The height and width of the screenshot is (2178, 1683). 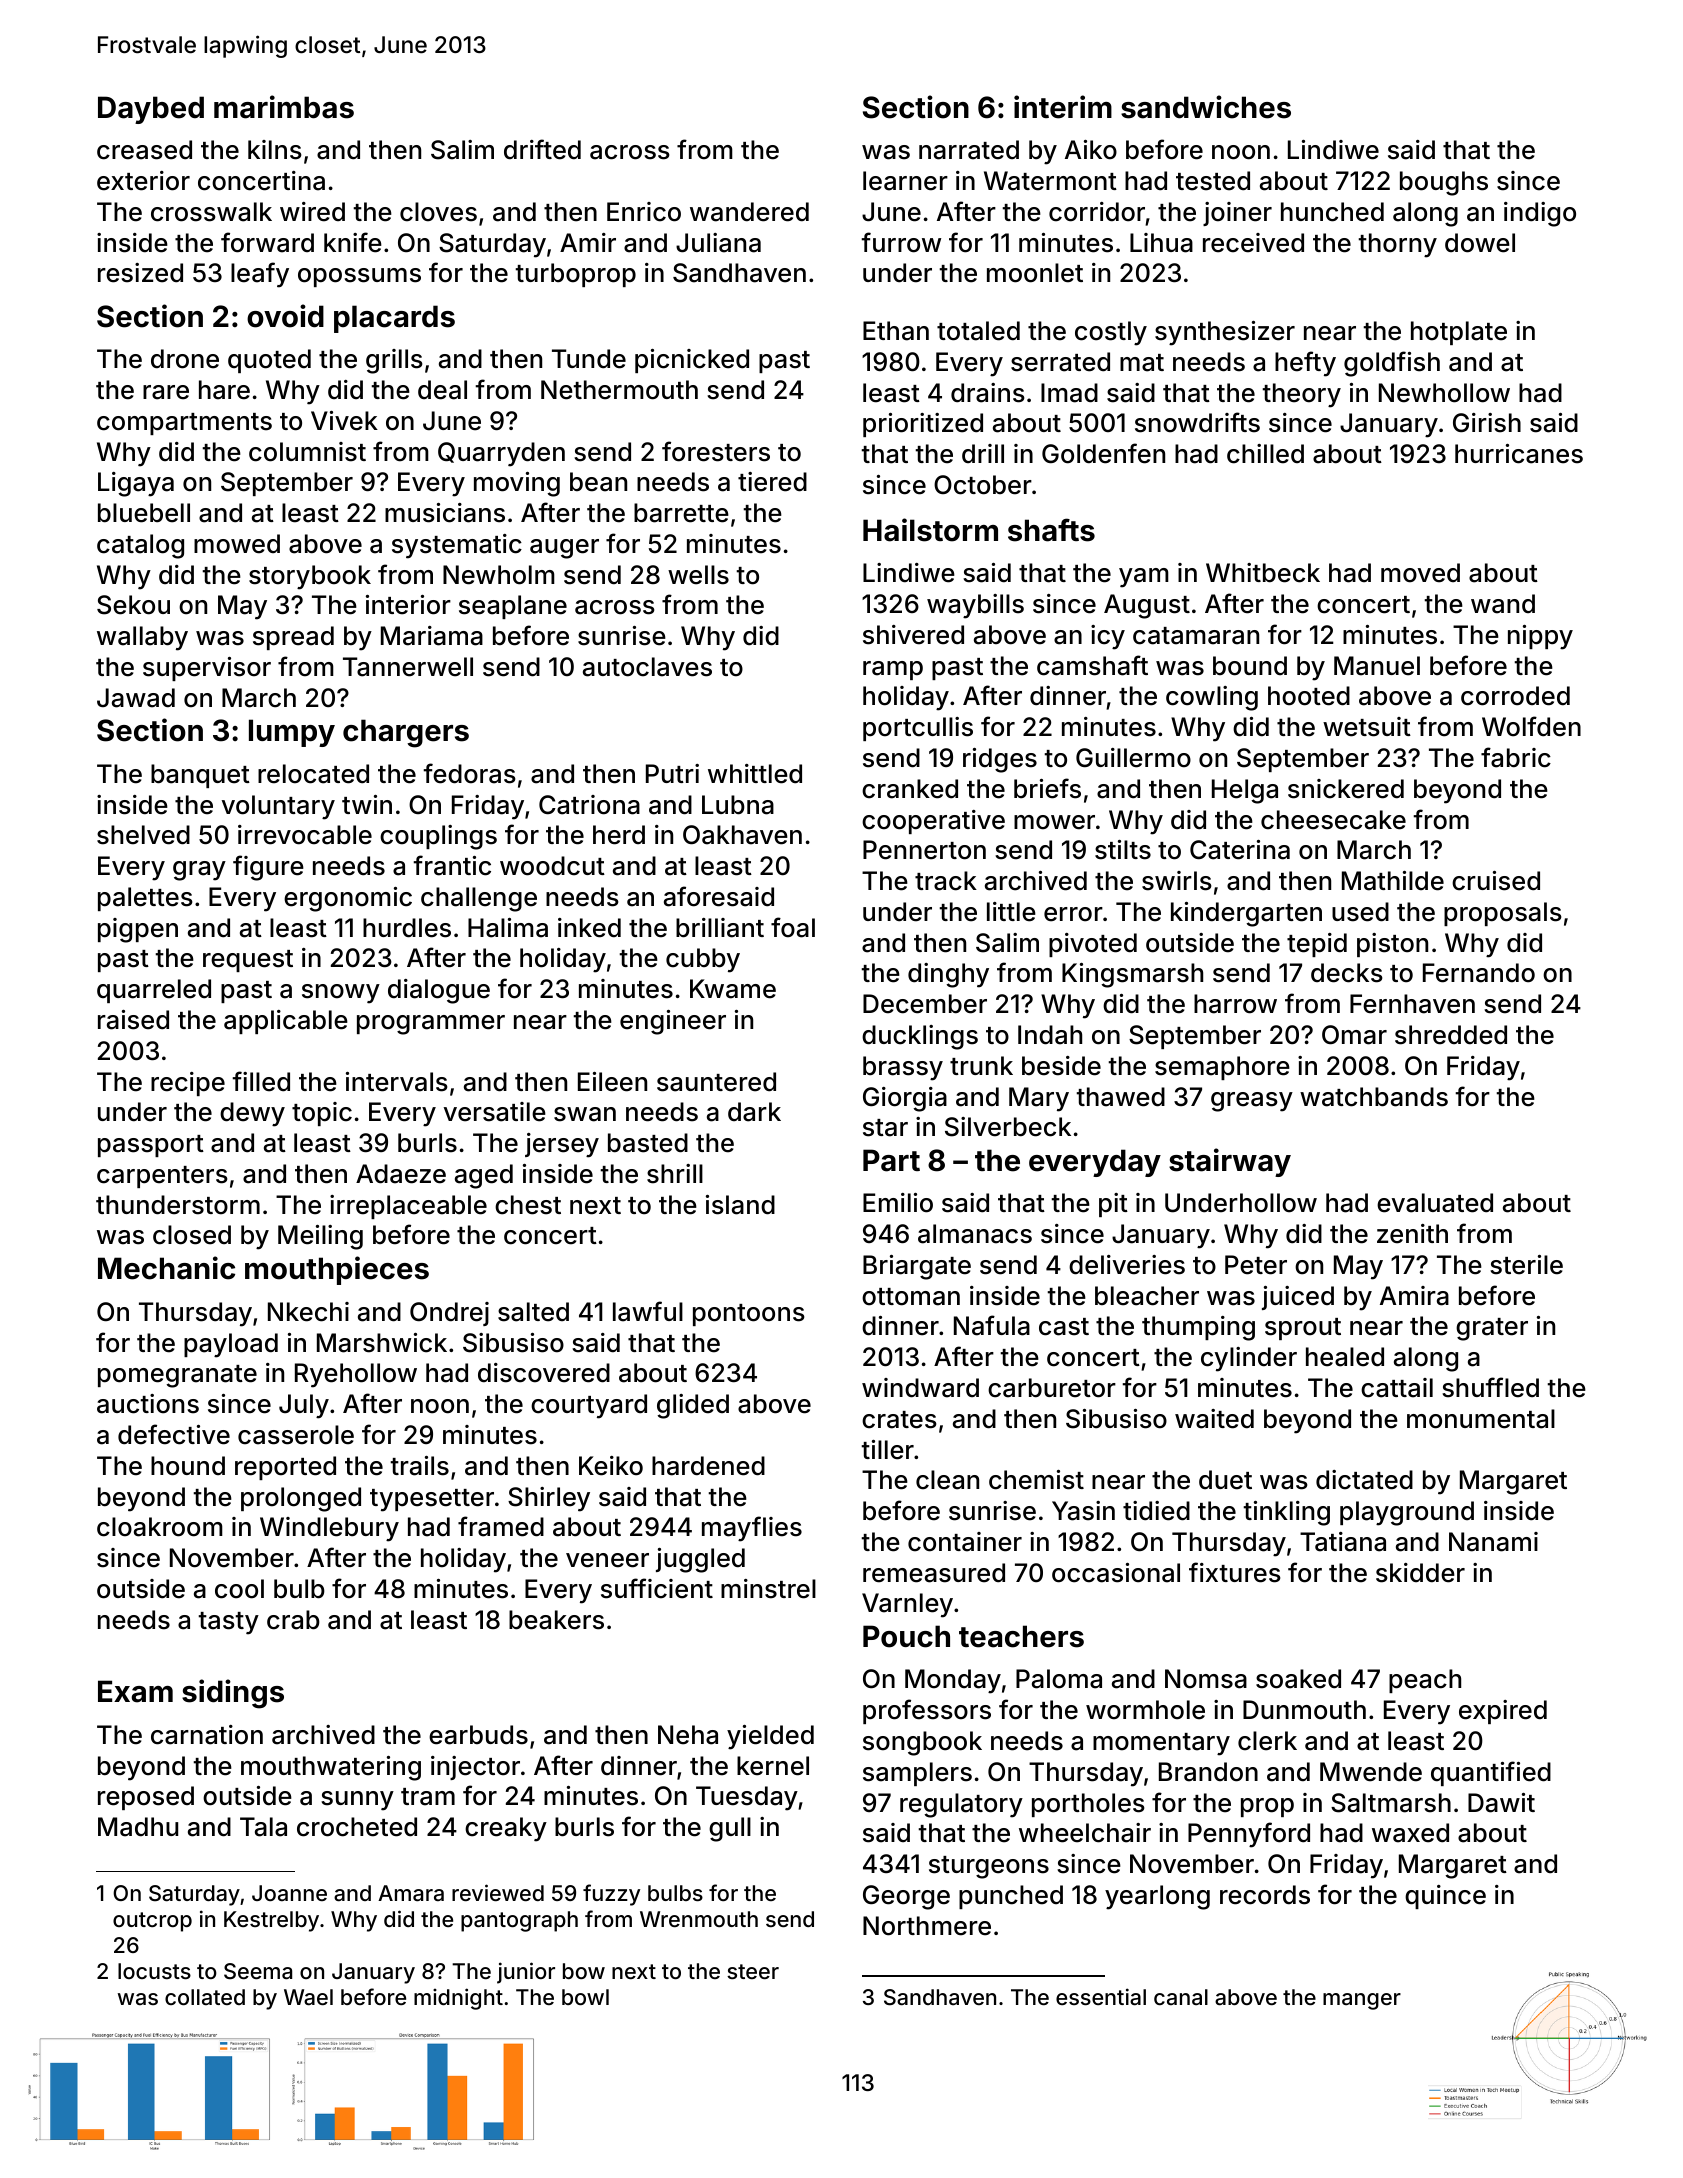 I want to click on shrill, so click(x=675, y=1174).
